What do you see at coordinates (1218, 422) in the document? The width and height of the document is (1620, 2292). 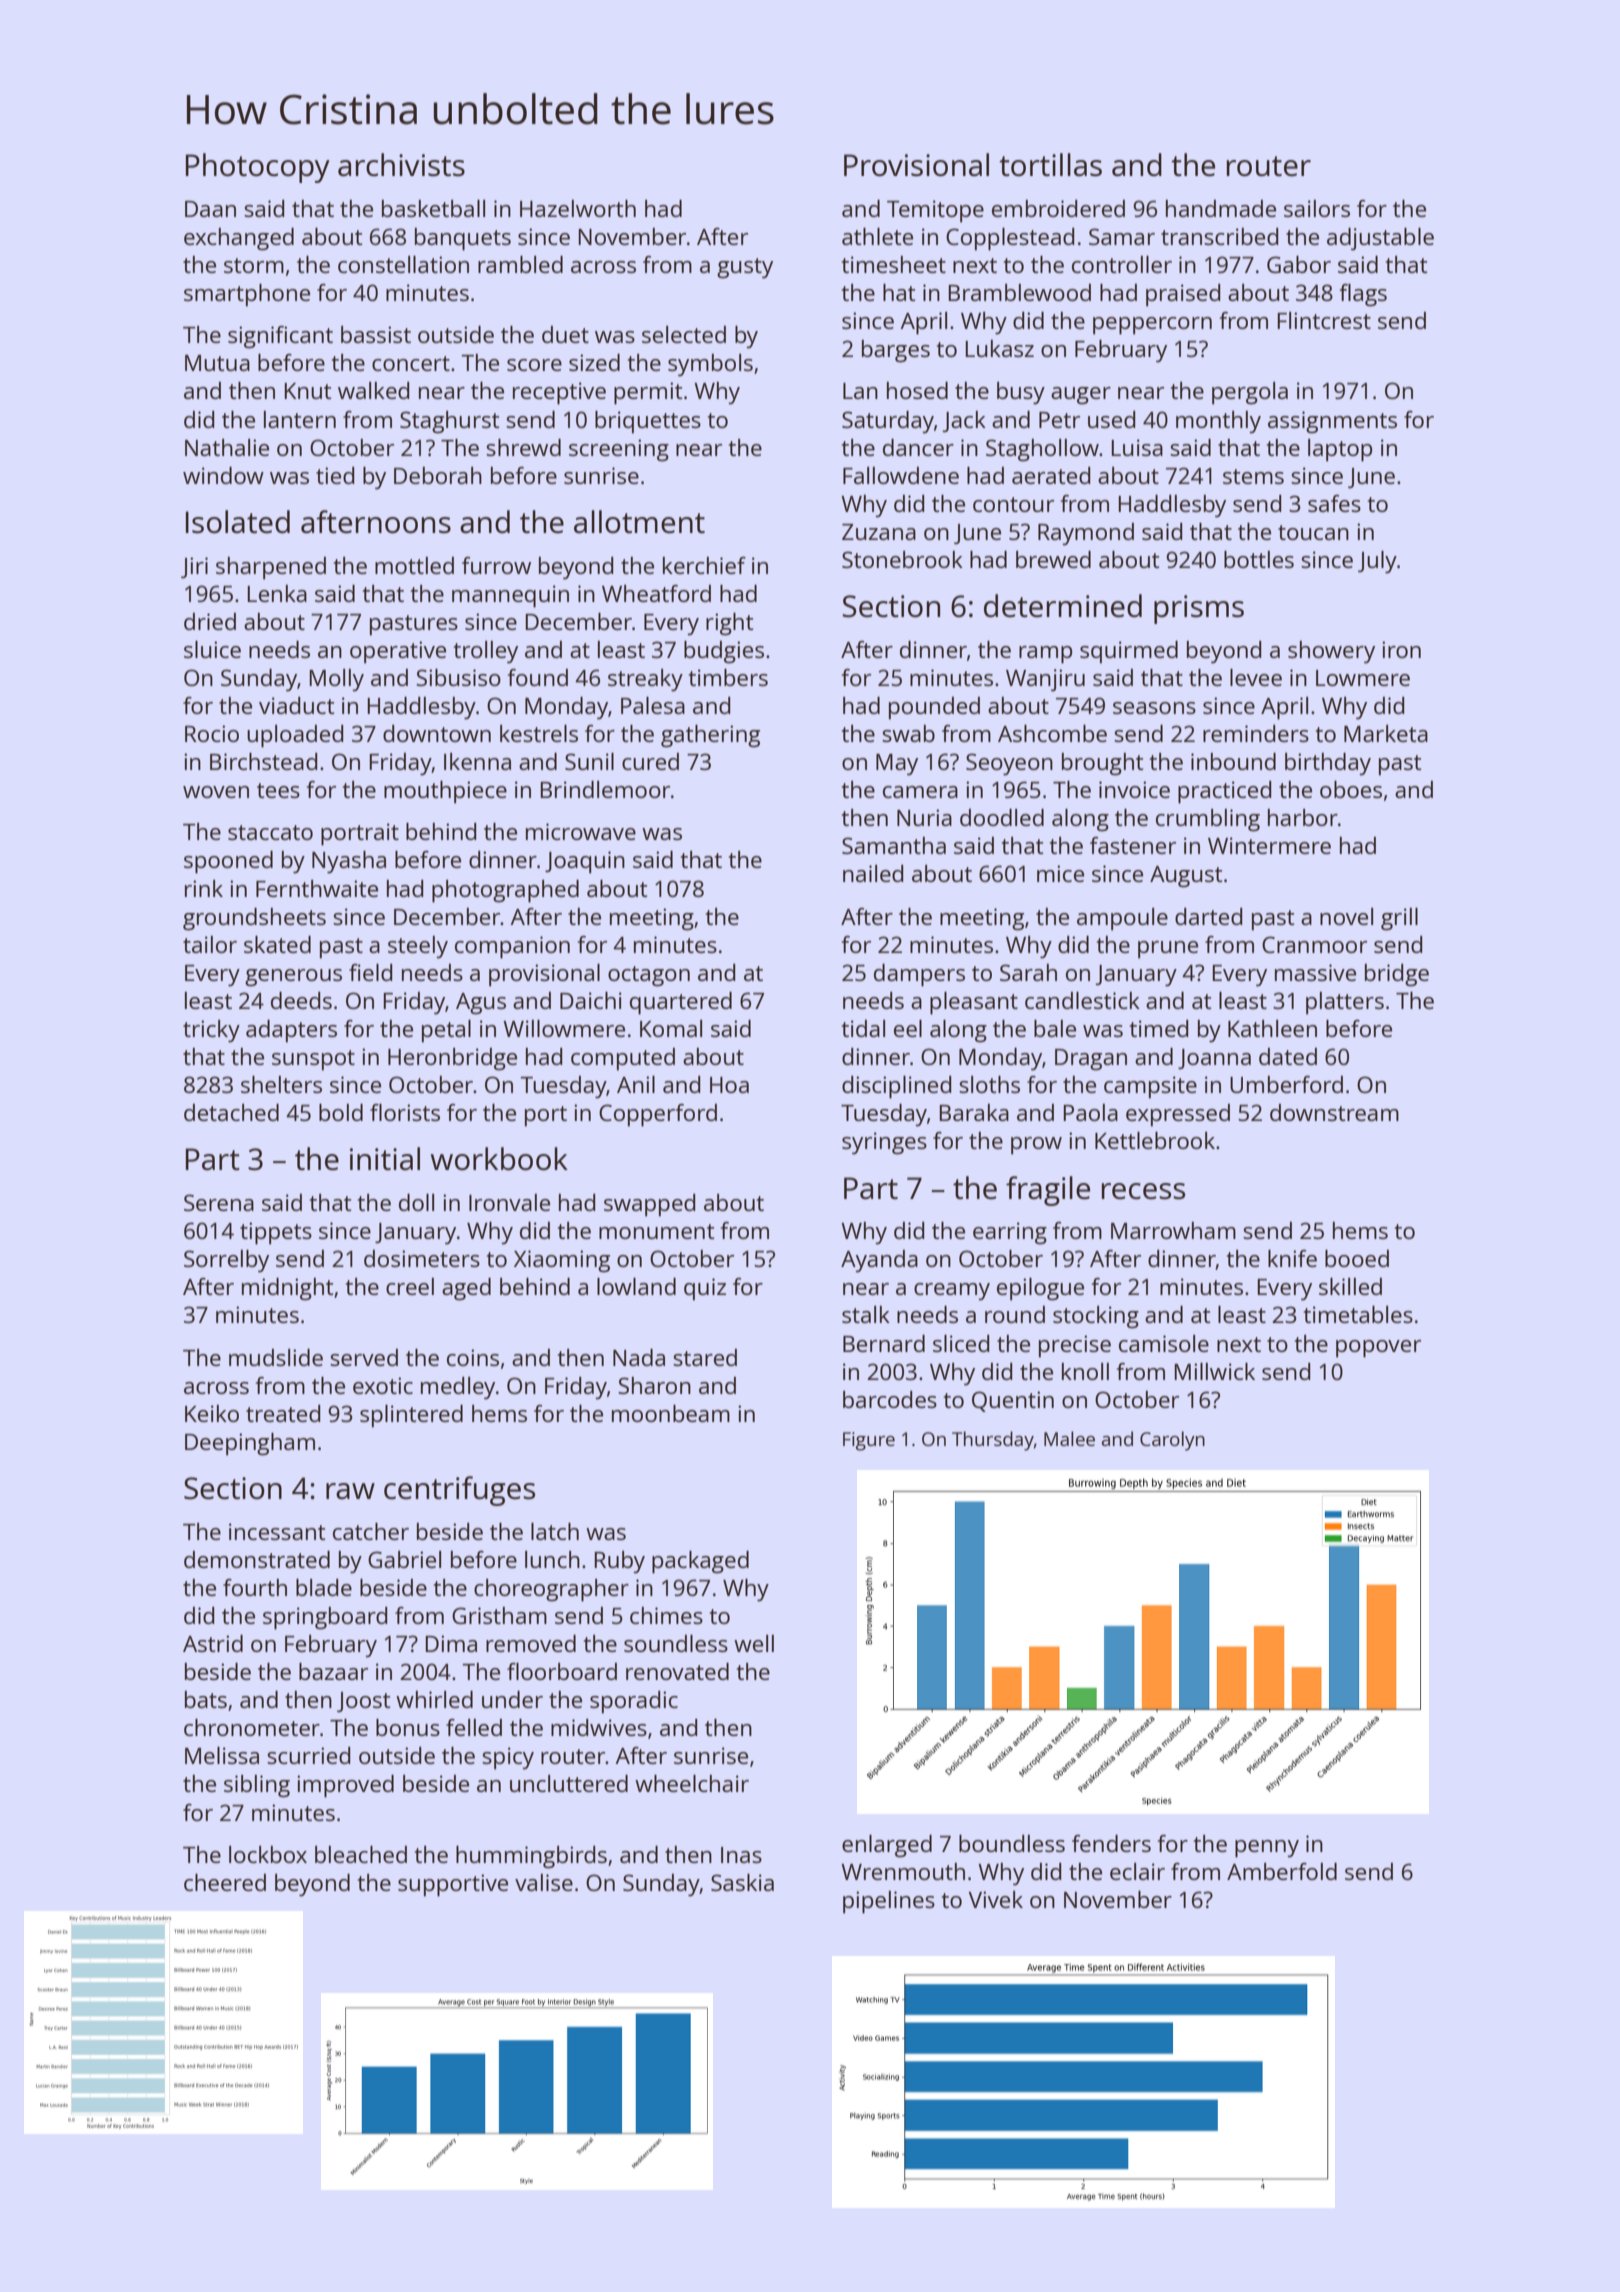 I see `monthly` at bounding box center [1218, 422].
